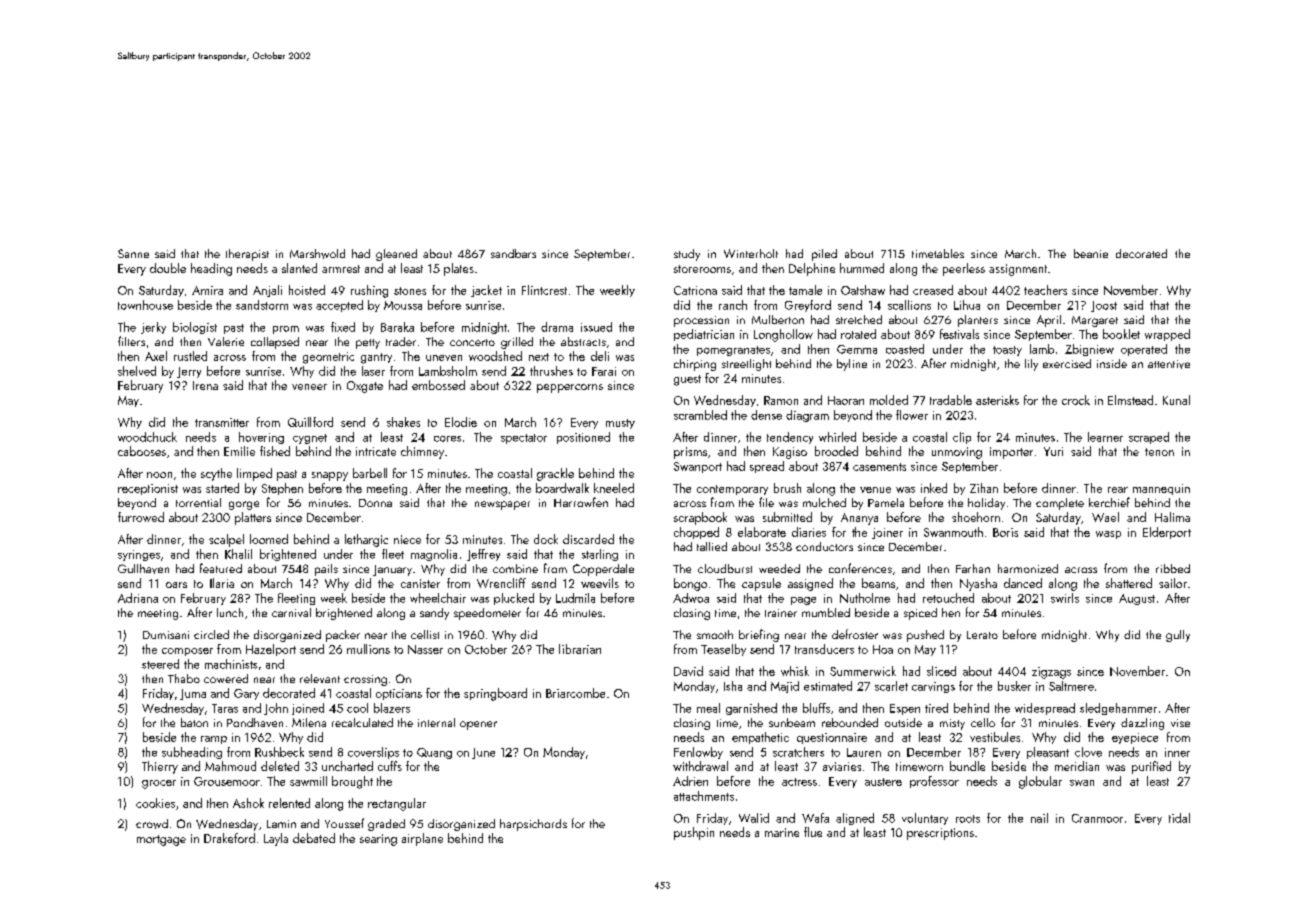 The width and height of the document is (1308, 924). Describe the element at coordinates (487, 614) in the document. I see `speedometer` at that location.
